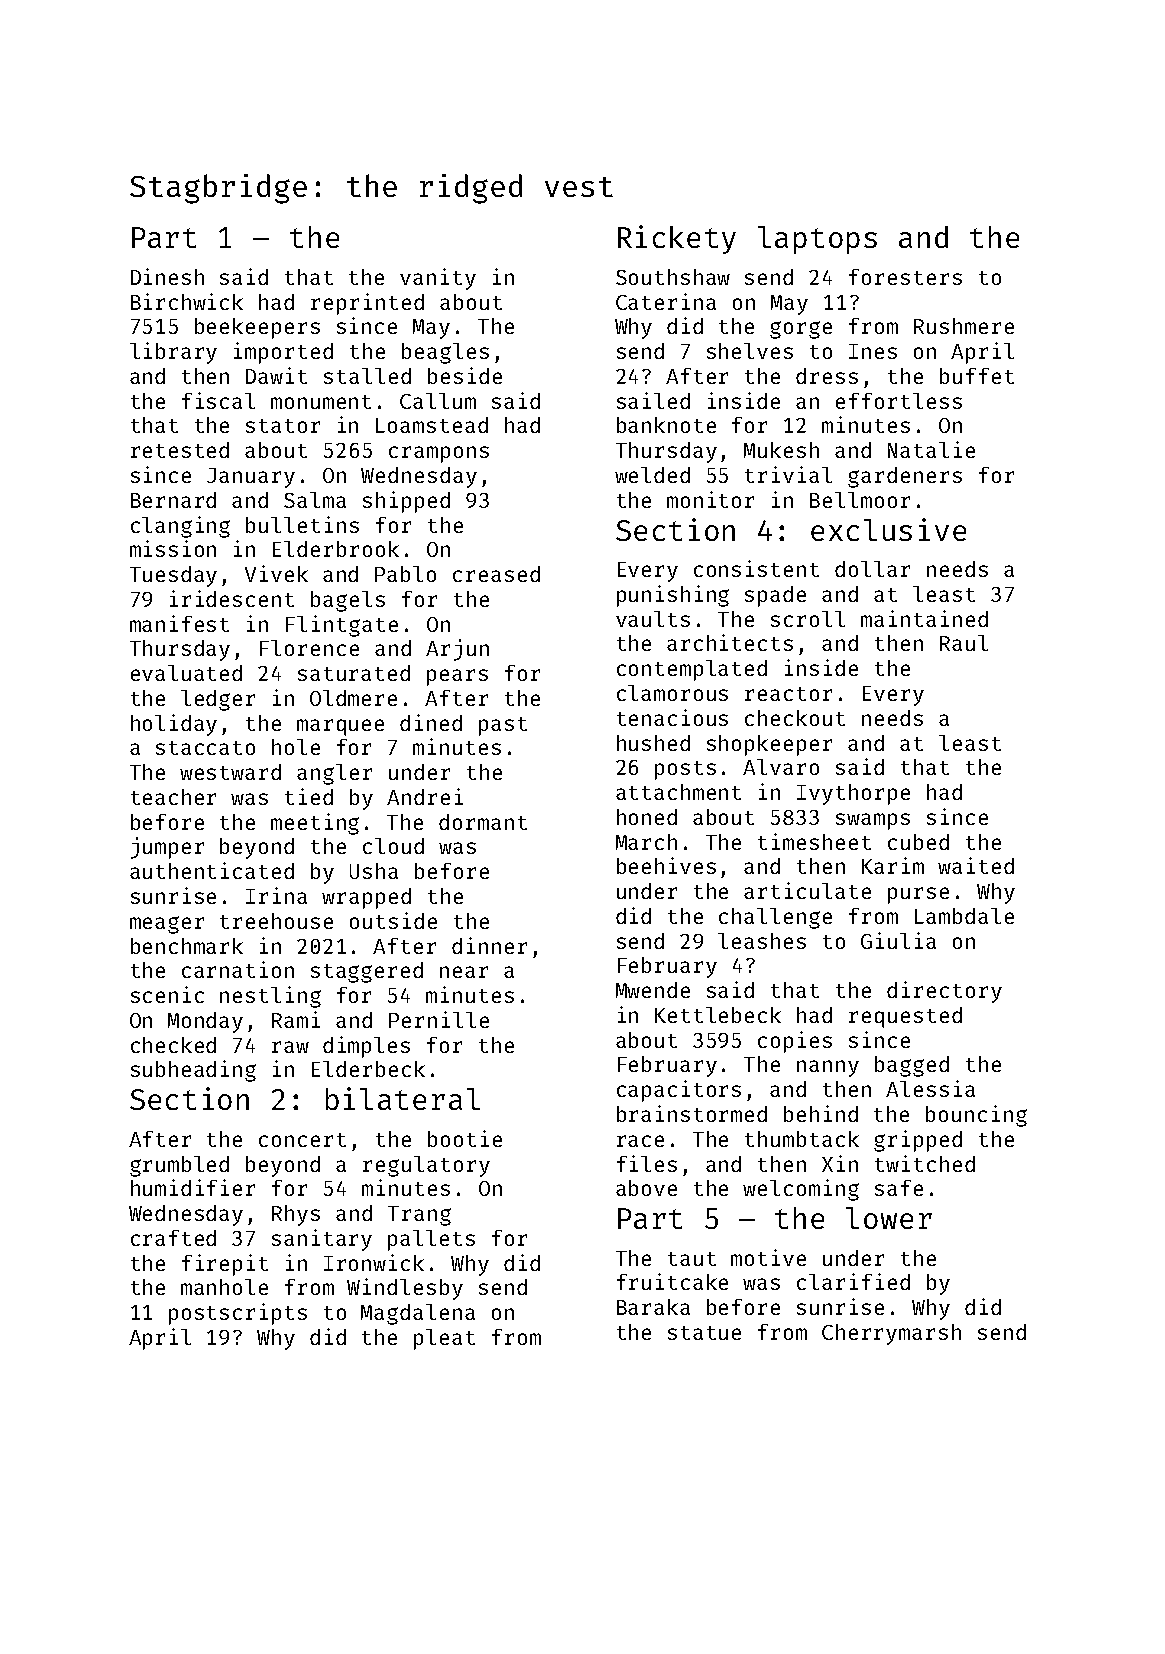 The image size is (1165, 1654). I want to click on directory, so click(944, 992).
